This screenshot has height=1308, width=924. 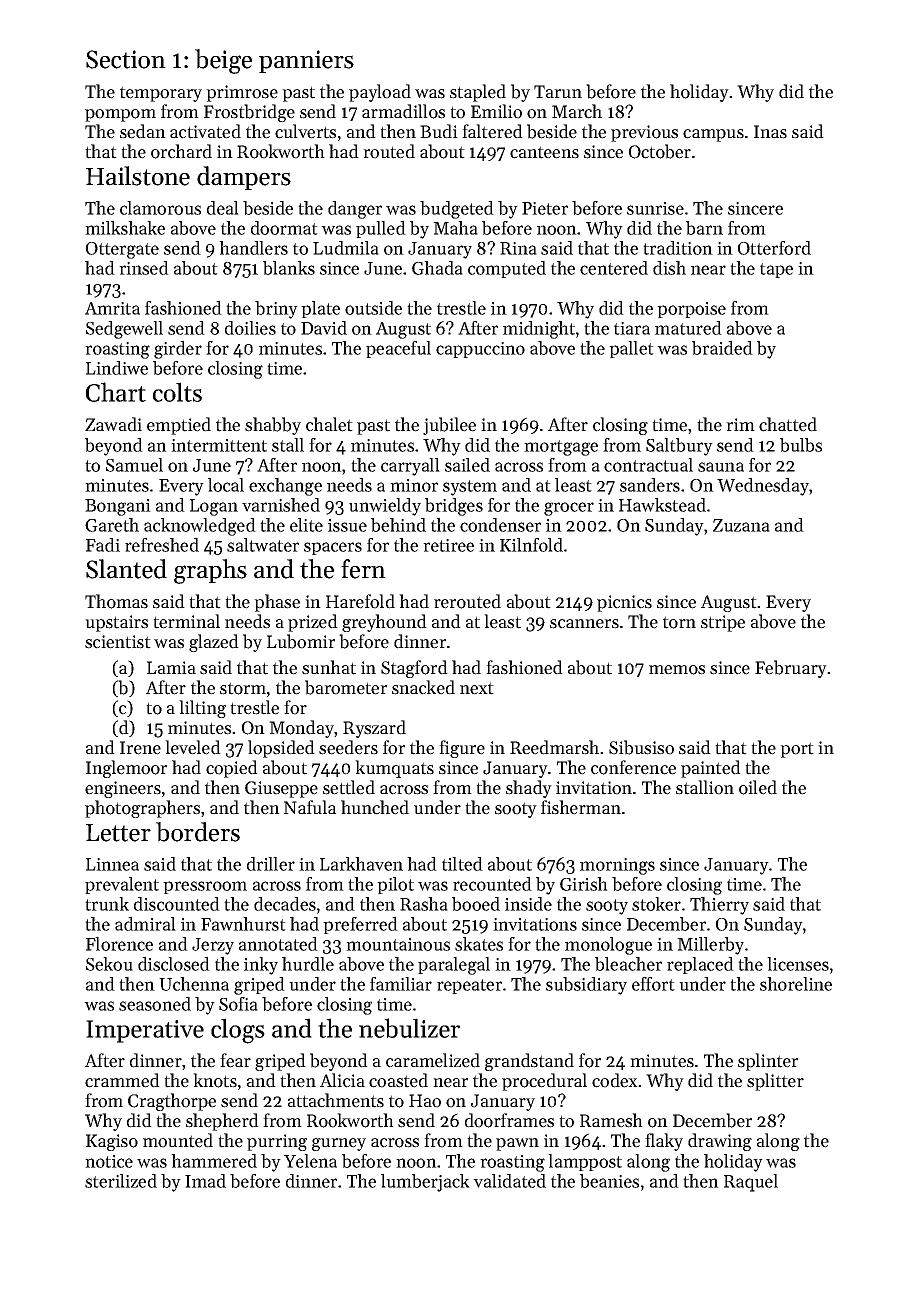 I want to click on Irene, so click(x=140, y=748).
